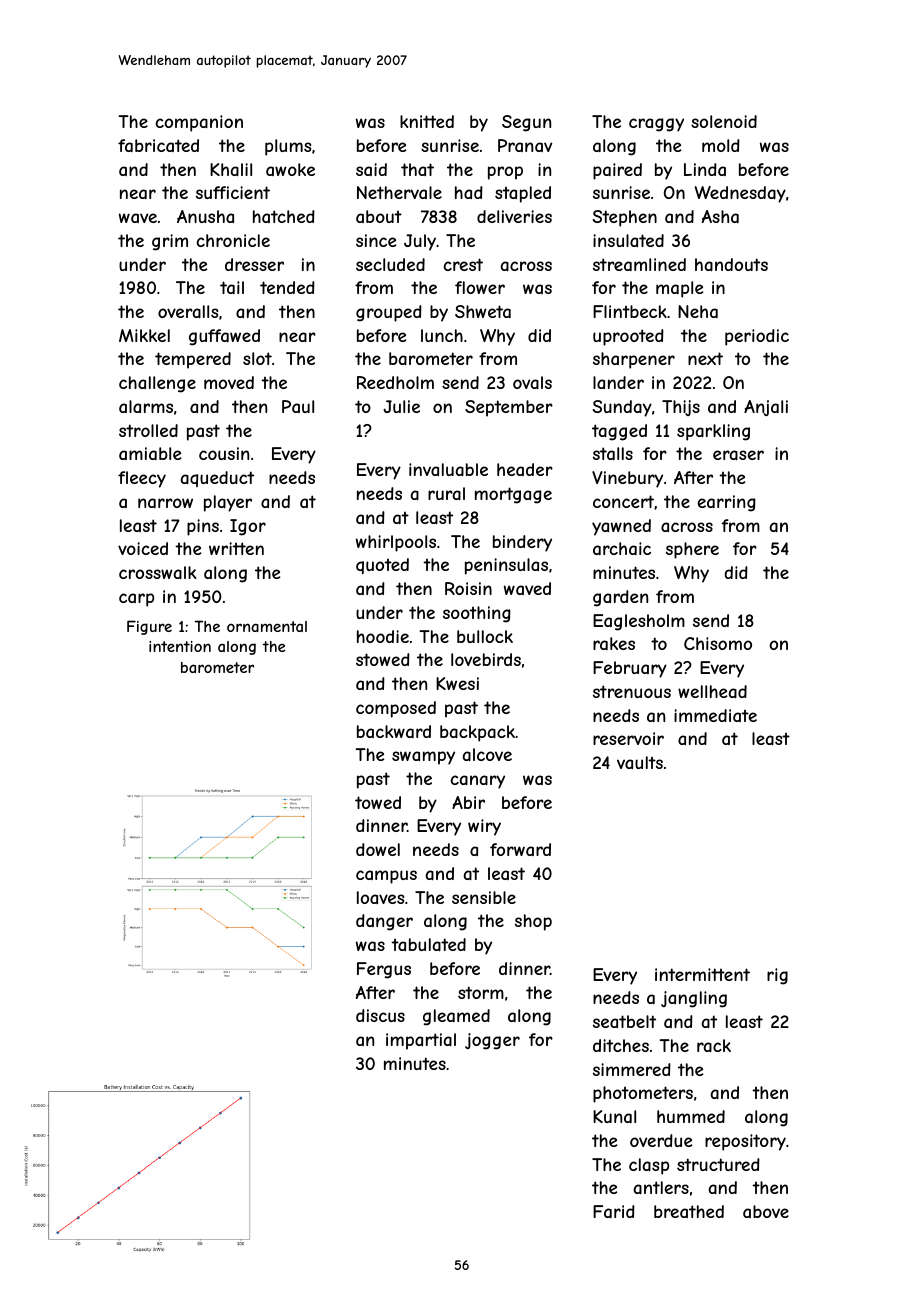  Describe the element at coordinates (157, 572) in the document. I see `crosswalk` at that location.
